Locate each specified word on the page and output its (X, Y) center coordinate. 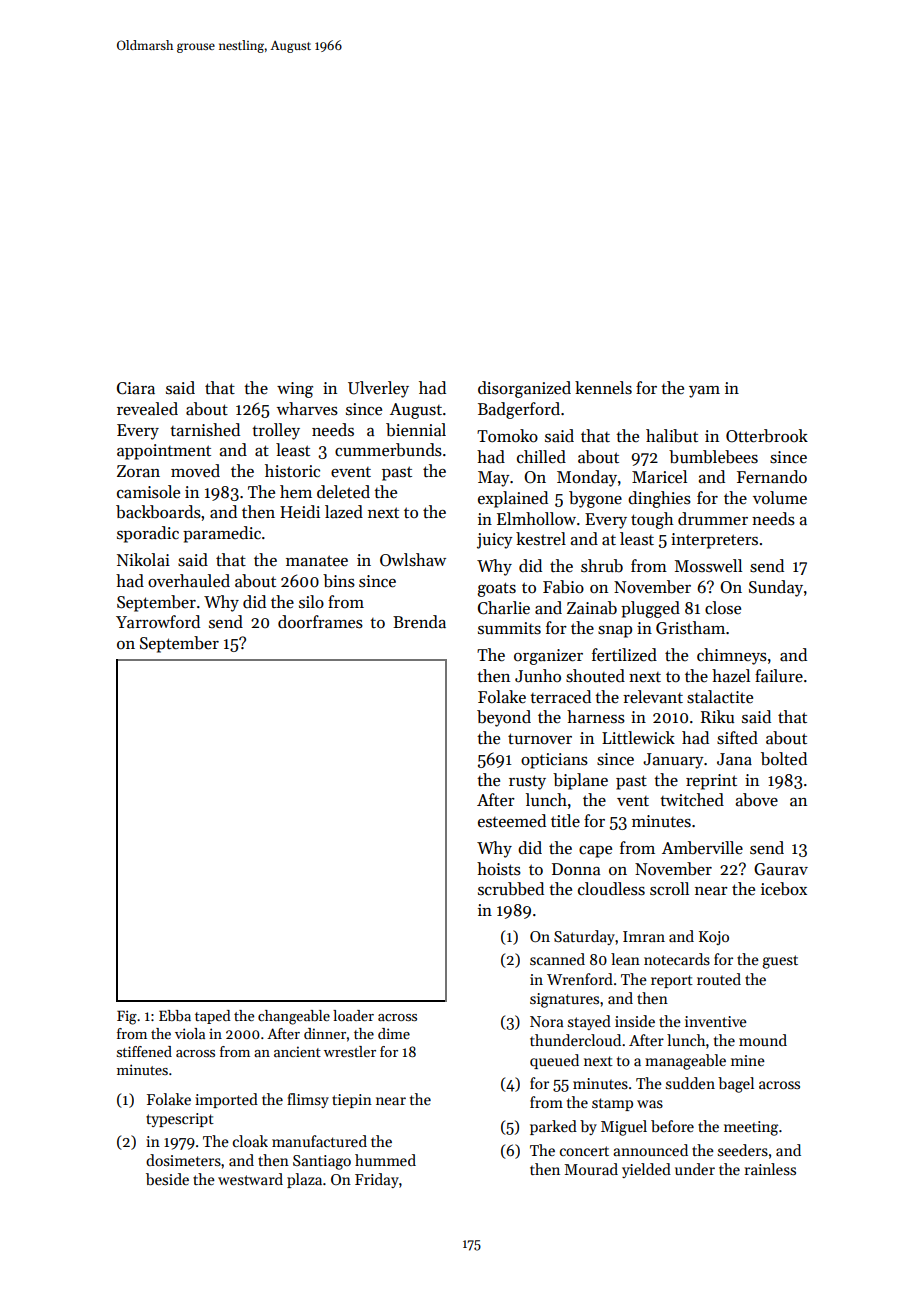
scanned (557, 959)
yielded (646, 1170)
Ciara (136, 388)
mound (763, 1040)
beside (167, 1179)
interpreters (714, 541)
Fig (127, 1017)
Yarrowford (158, 622)
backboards (158, 512)
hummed (385, 1160)
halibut (672, 436)
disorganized (524, 389)
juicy (495, 541)
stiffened (144, 1051)
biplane (580, 781)
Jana (734, 759)
